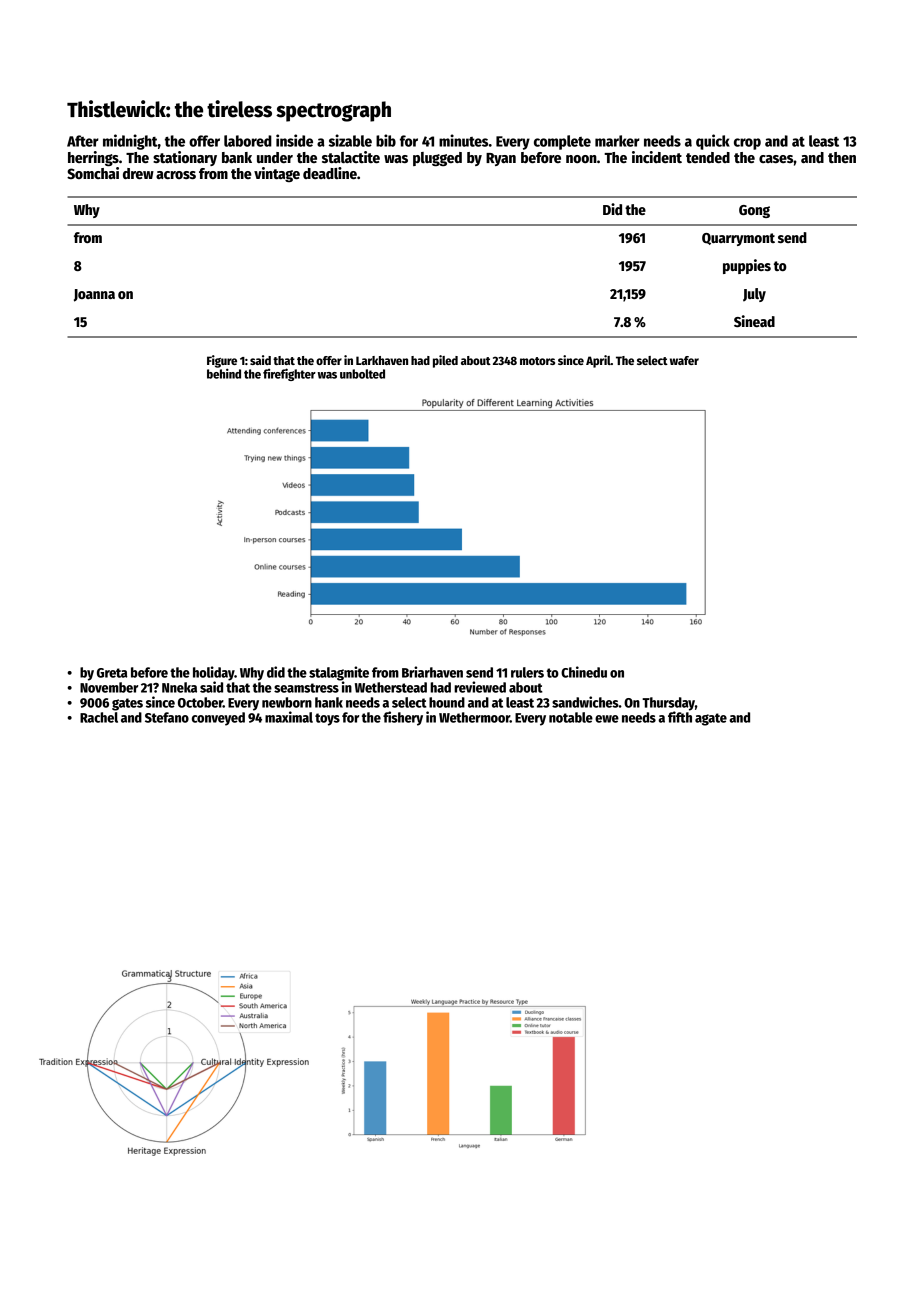 This screenshot has height=1308, width=924. I want to click on Sinead, so click(754, 321).
